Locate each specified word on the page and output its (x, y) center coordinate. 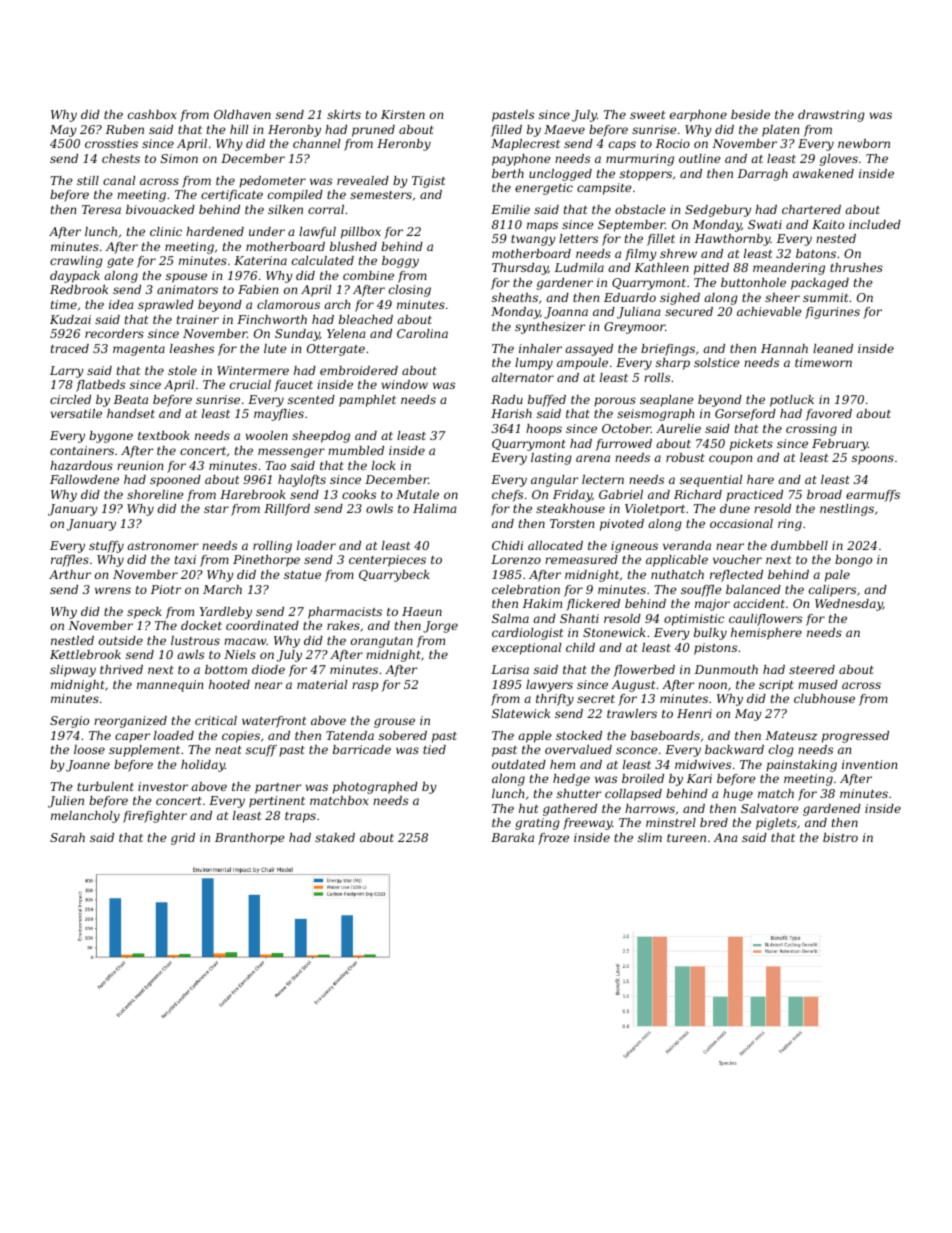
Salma (510, 618)
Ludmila (579, 267)
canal (119, 180)
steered (812, 669)
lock (384, 465)
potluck (792, 401)
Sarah (67, 837)
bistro (840, 837)
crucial (250, 384)
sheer (782, 297)
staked (335, 837)
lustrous (195, 640)
